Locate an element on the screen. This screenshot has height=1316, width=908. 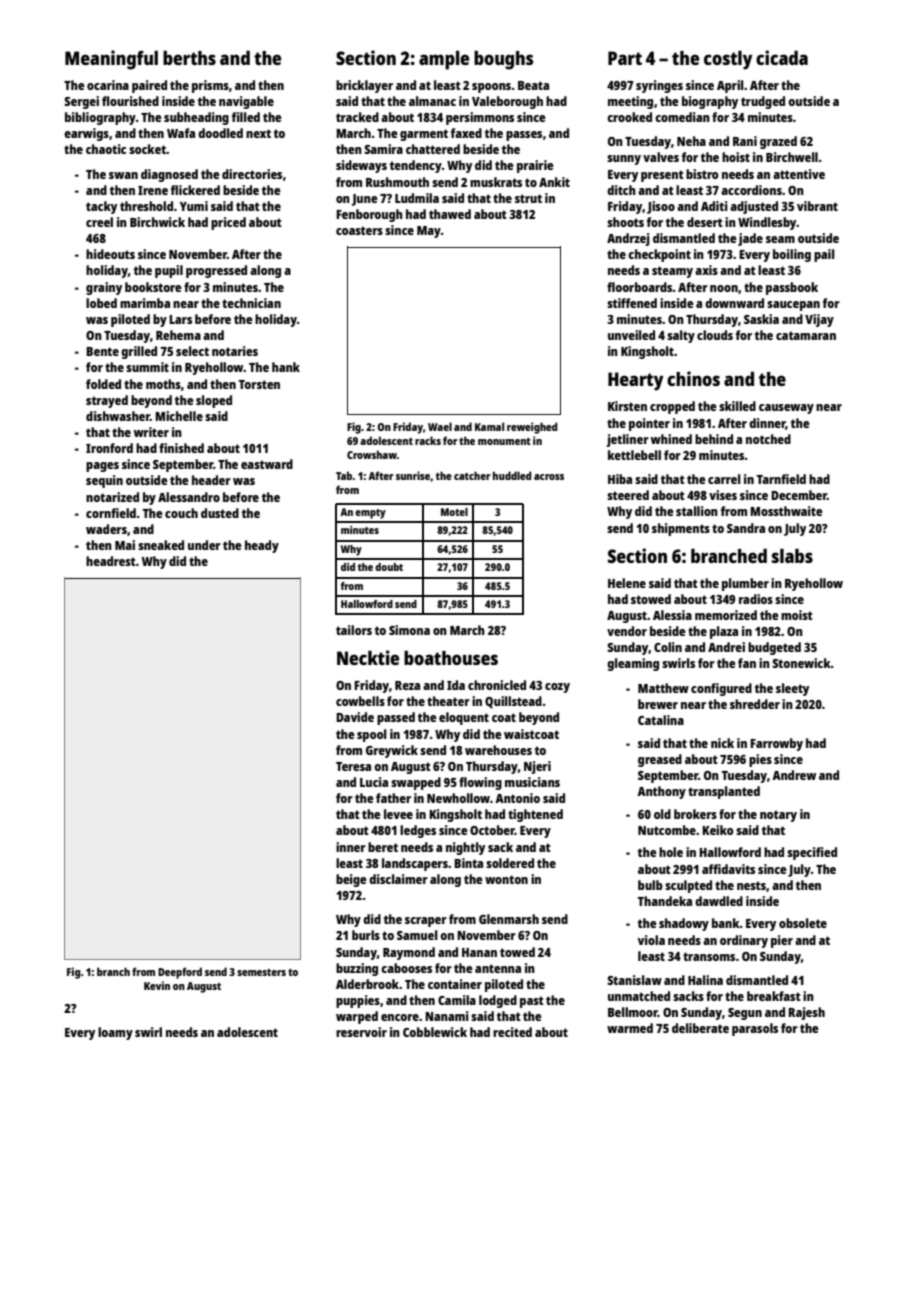
Teresa is located at coordinates (353, 766).
